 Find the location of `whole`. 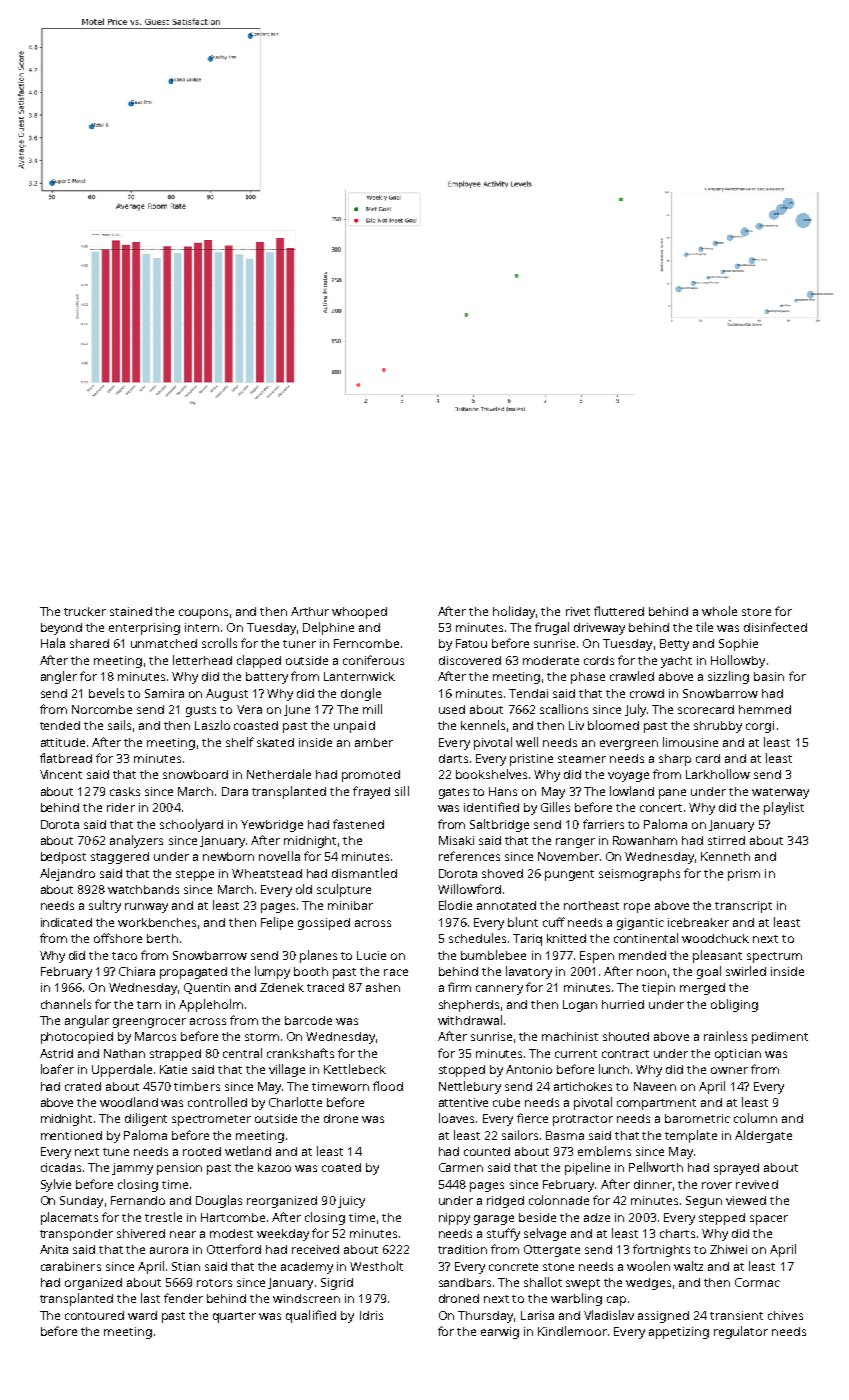

whole is located at coordinates (719, 611).
